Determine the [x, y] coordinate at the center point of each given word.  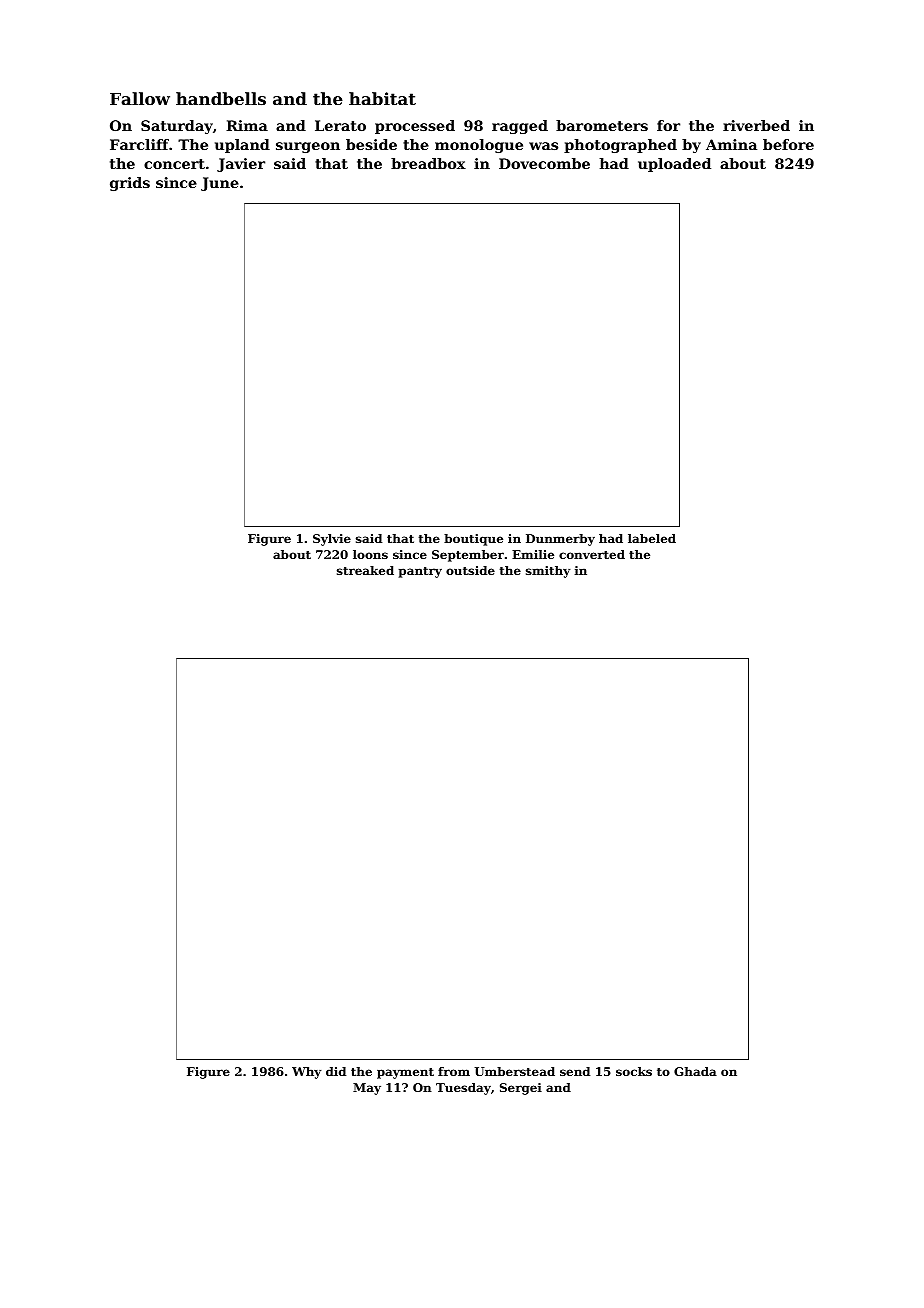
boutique [473, 540]
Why [306, 1073]
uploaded [674, 165]
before [788, 144]
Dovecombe [544, 163]
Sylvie [332, 540]
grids [130, 184]
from [454, 1071]
